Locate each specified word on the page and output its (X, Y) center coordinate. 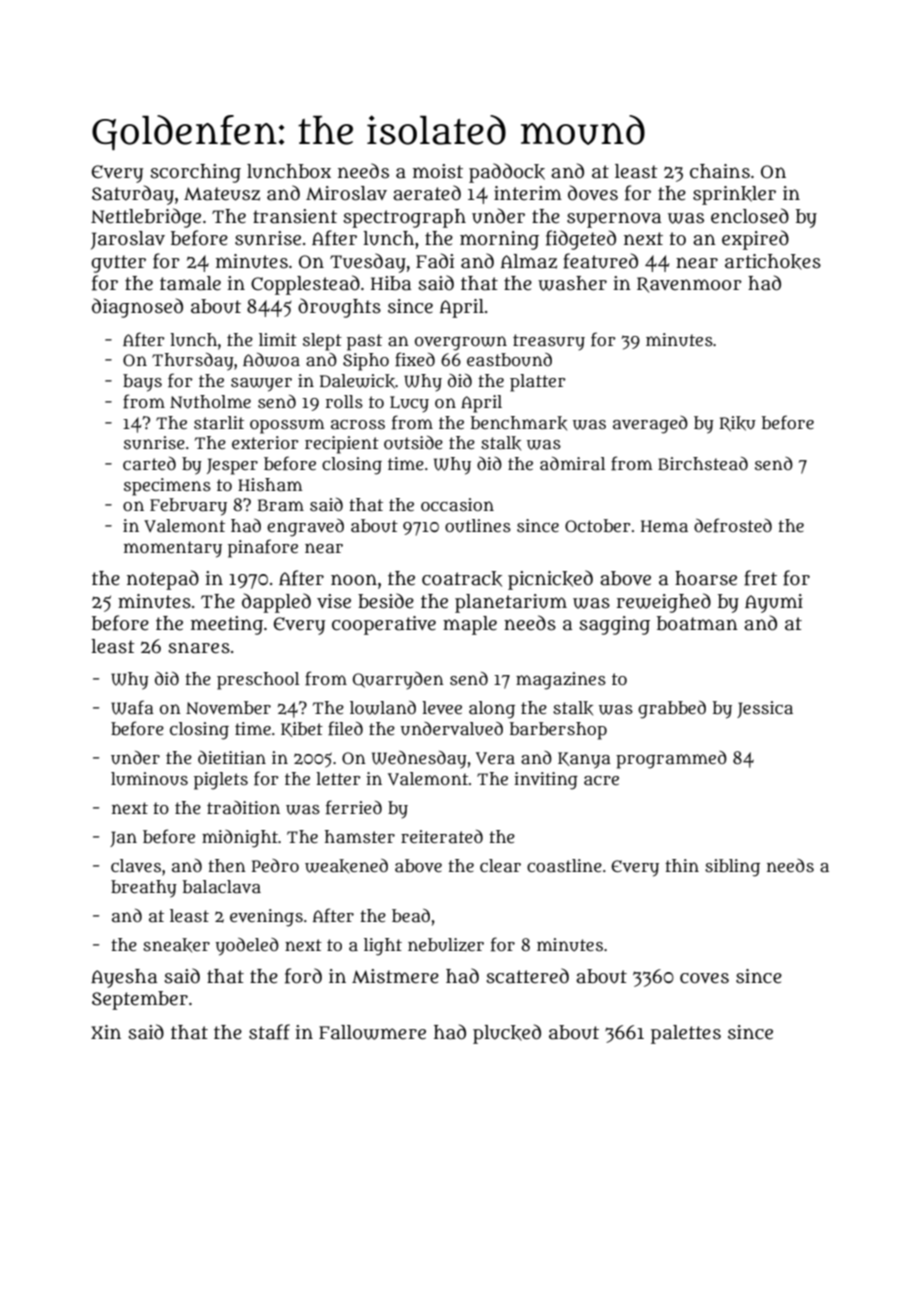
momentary (173, 549)
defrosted (733, 525)
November (228, 707)
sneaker (176, 945)
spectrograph (404, 218)
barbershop (558, 731)
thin (682, 865)
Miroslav (346, 193)
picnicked (550, 580)
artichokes (773, 262)
